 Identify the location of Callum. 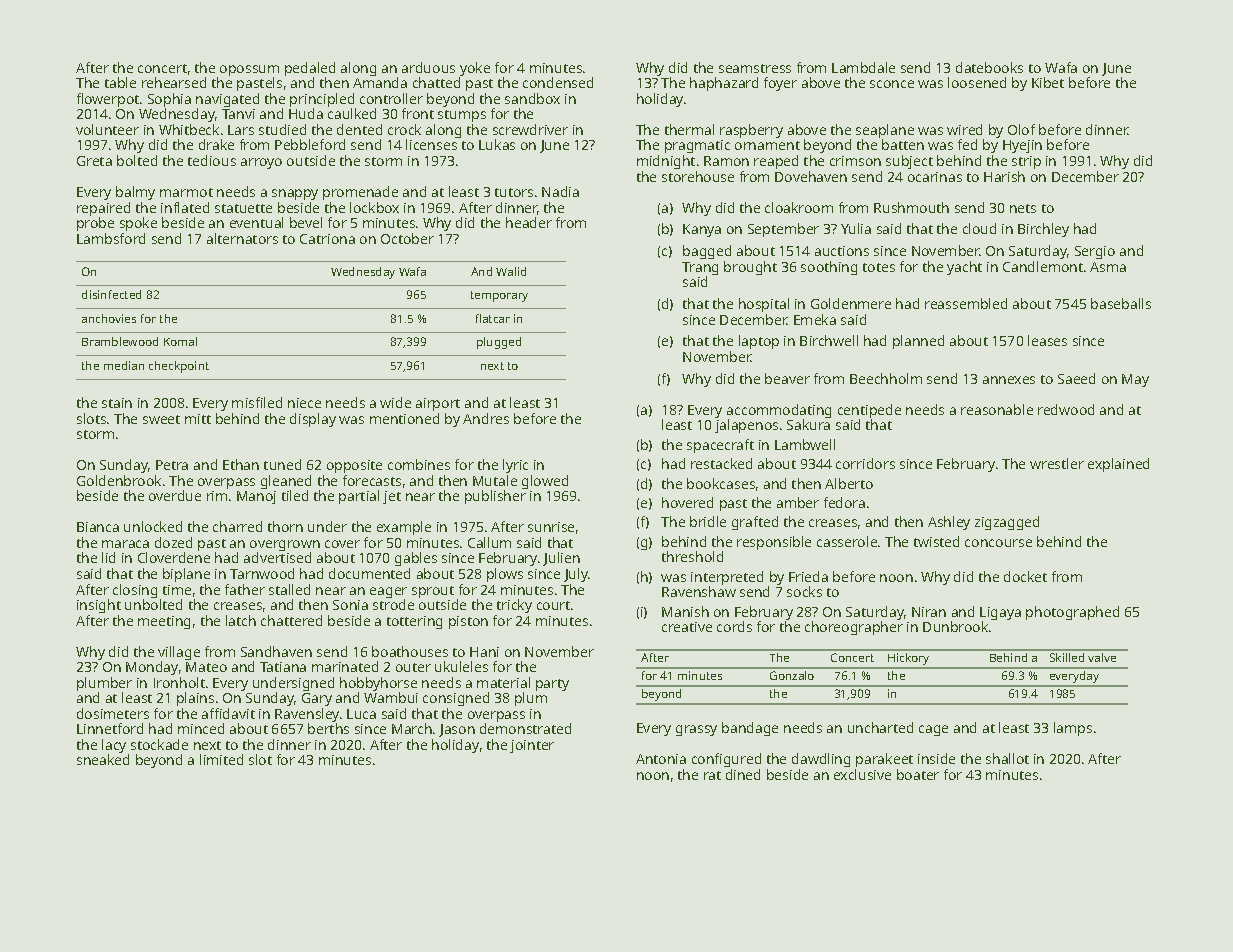
(489, 542).
